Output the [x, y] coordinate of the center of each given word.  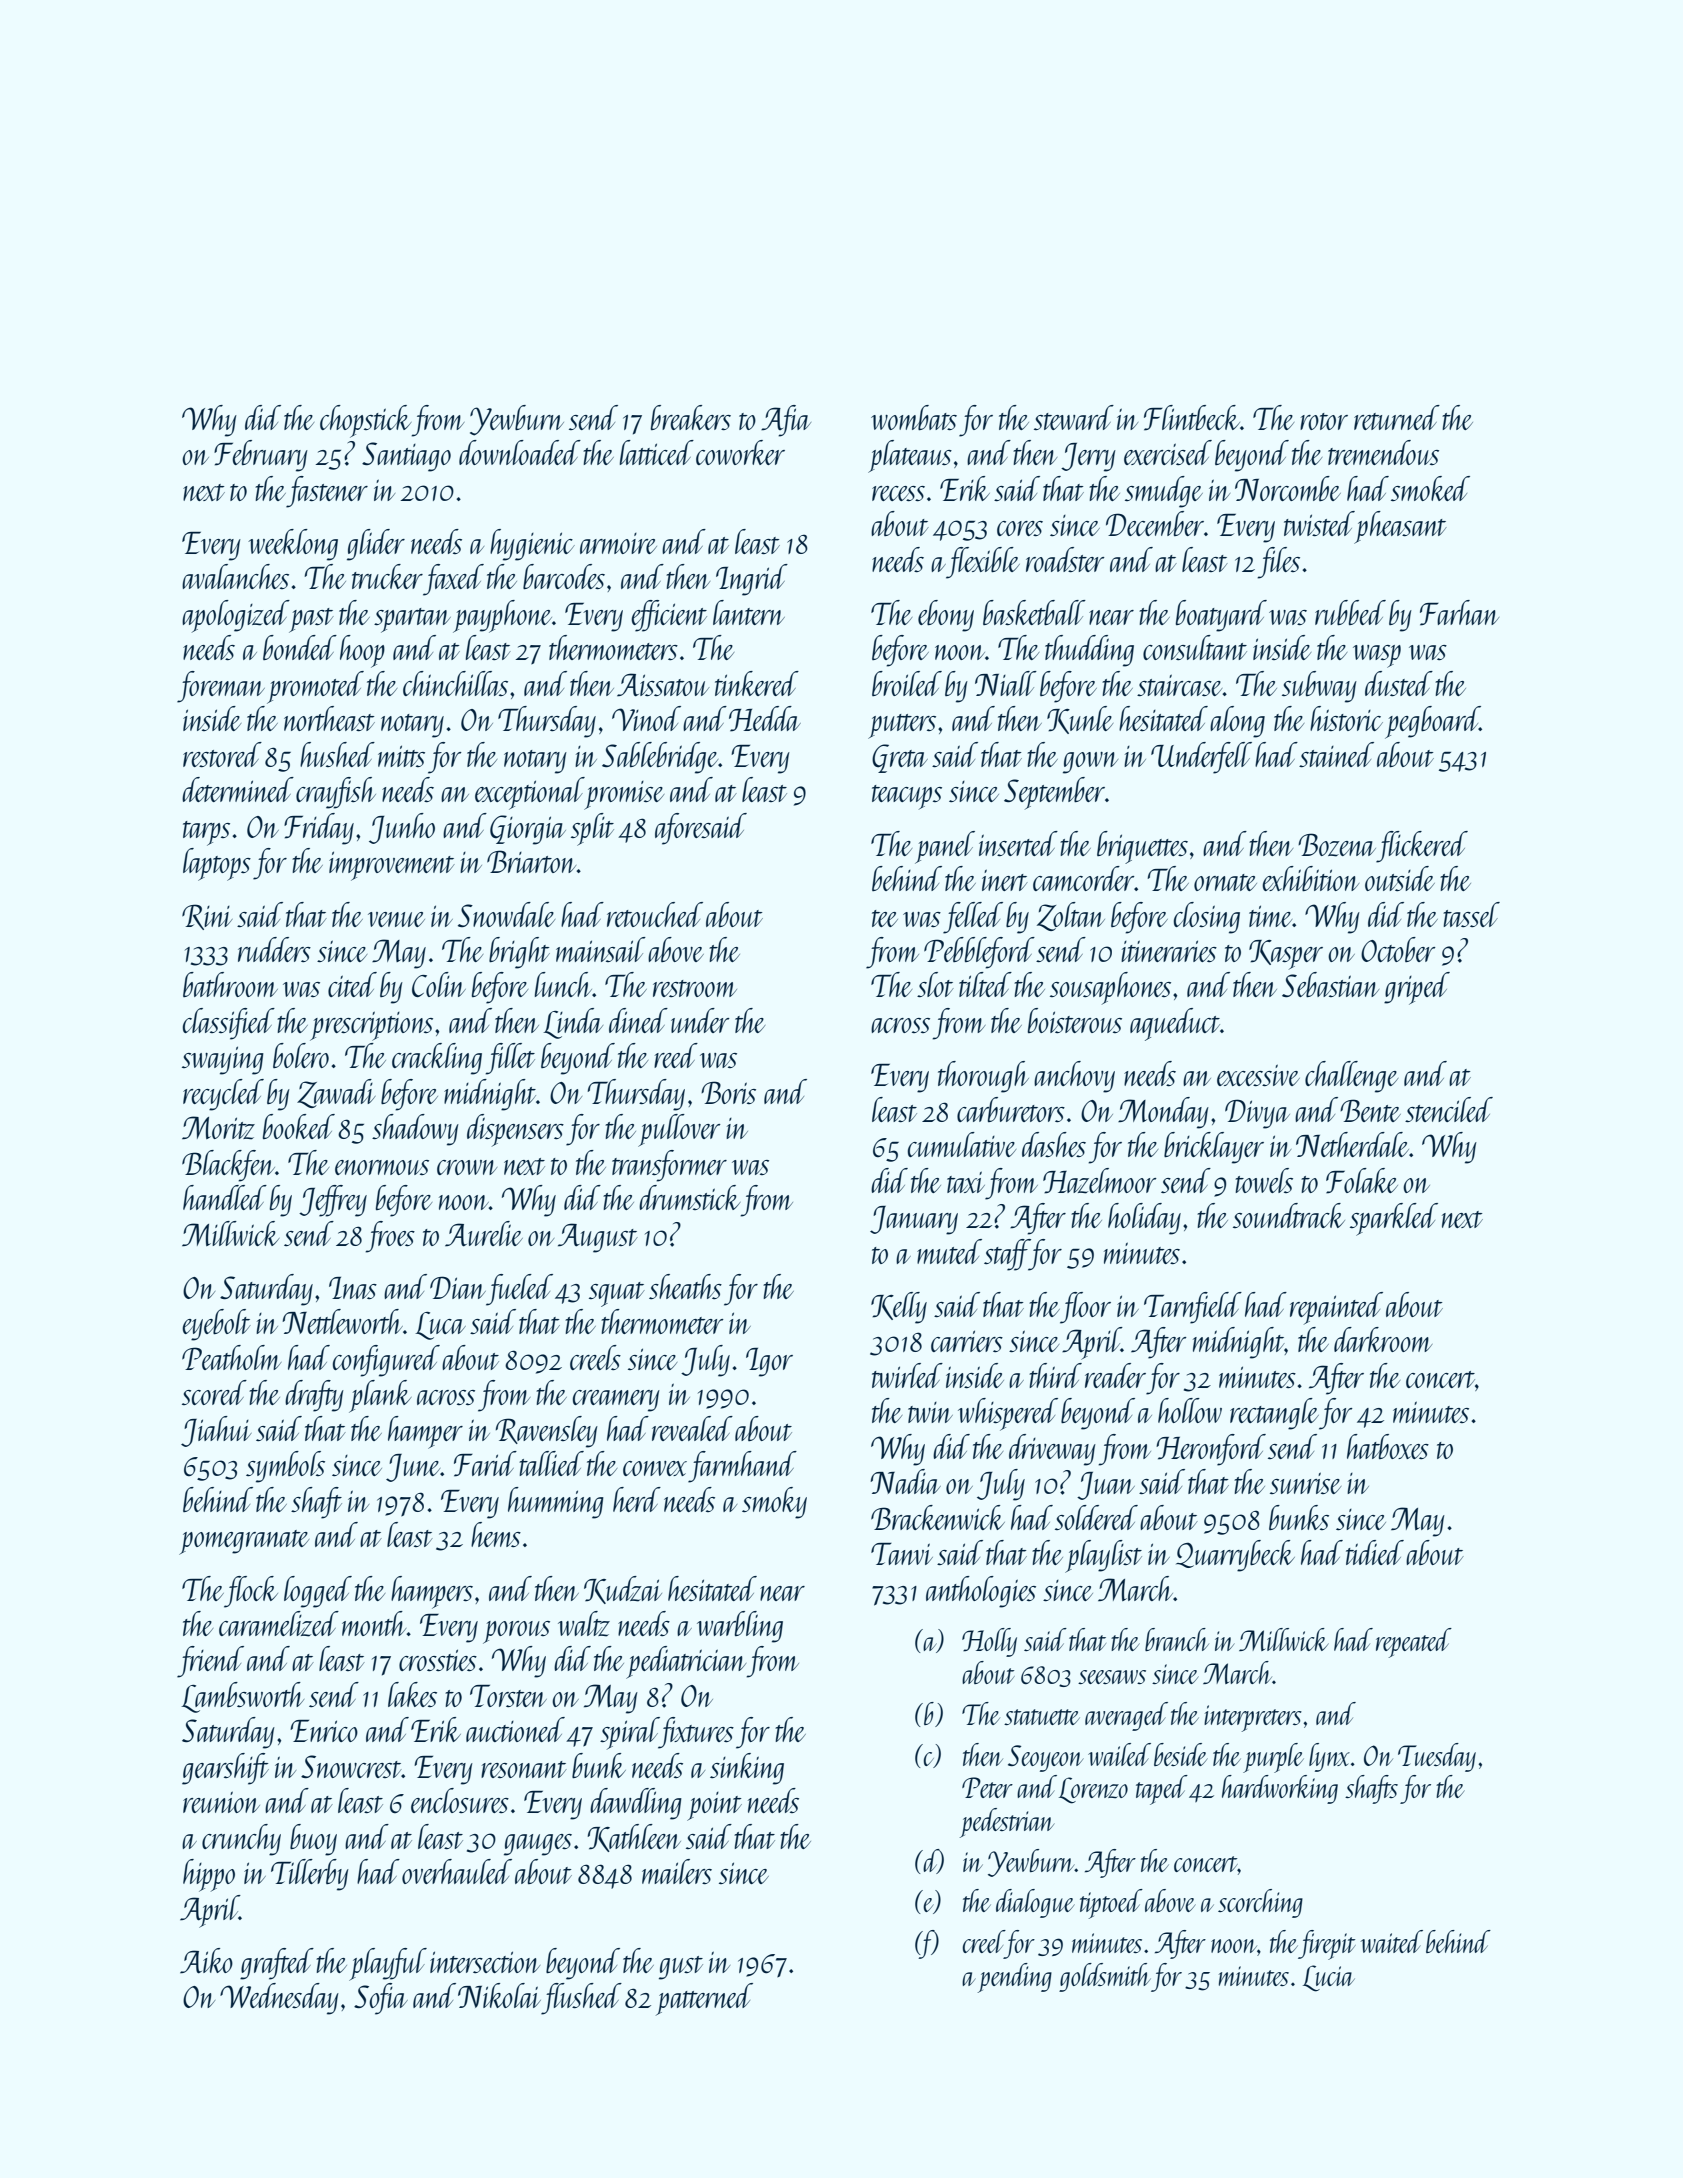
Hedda [765, 719]
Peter [987, 1787]
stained [1336, 754]
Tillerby [310, 1875]
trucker [387, 576]
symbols [285, 1467]
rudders [274, 949]
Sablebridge [660, 758]
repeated [1414, 1643]
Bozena [1337, 845]
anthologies [981, 1592]
